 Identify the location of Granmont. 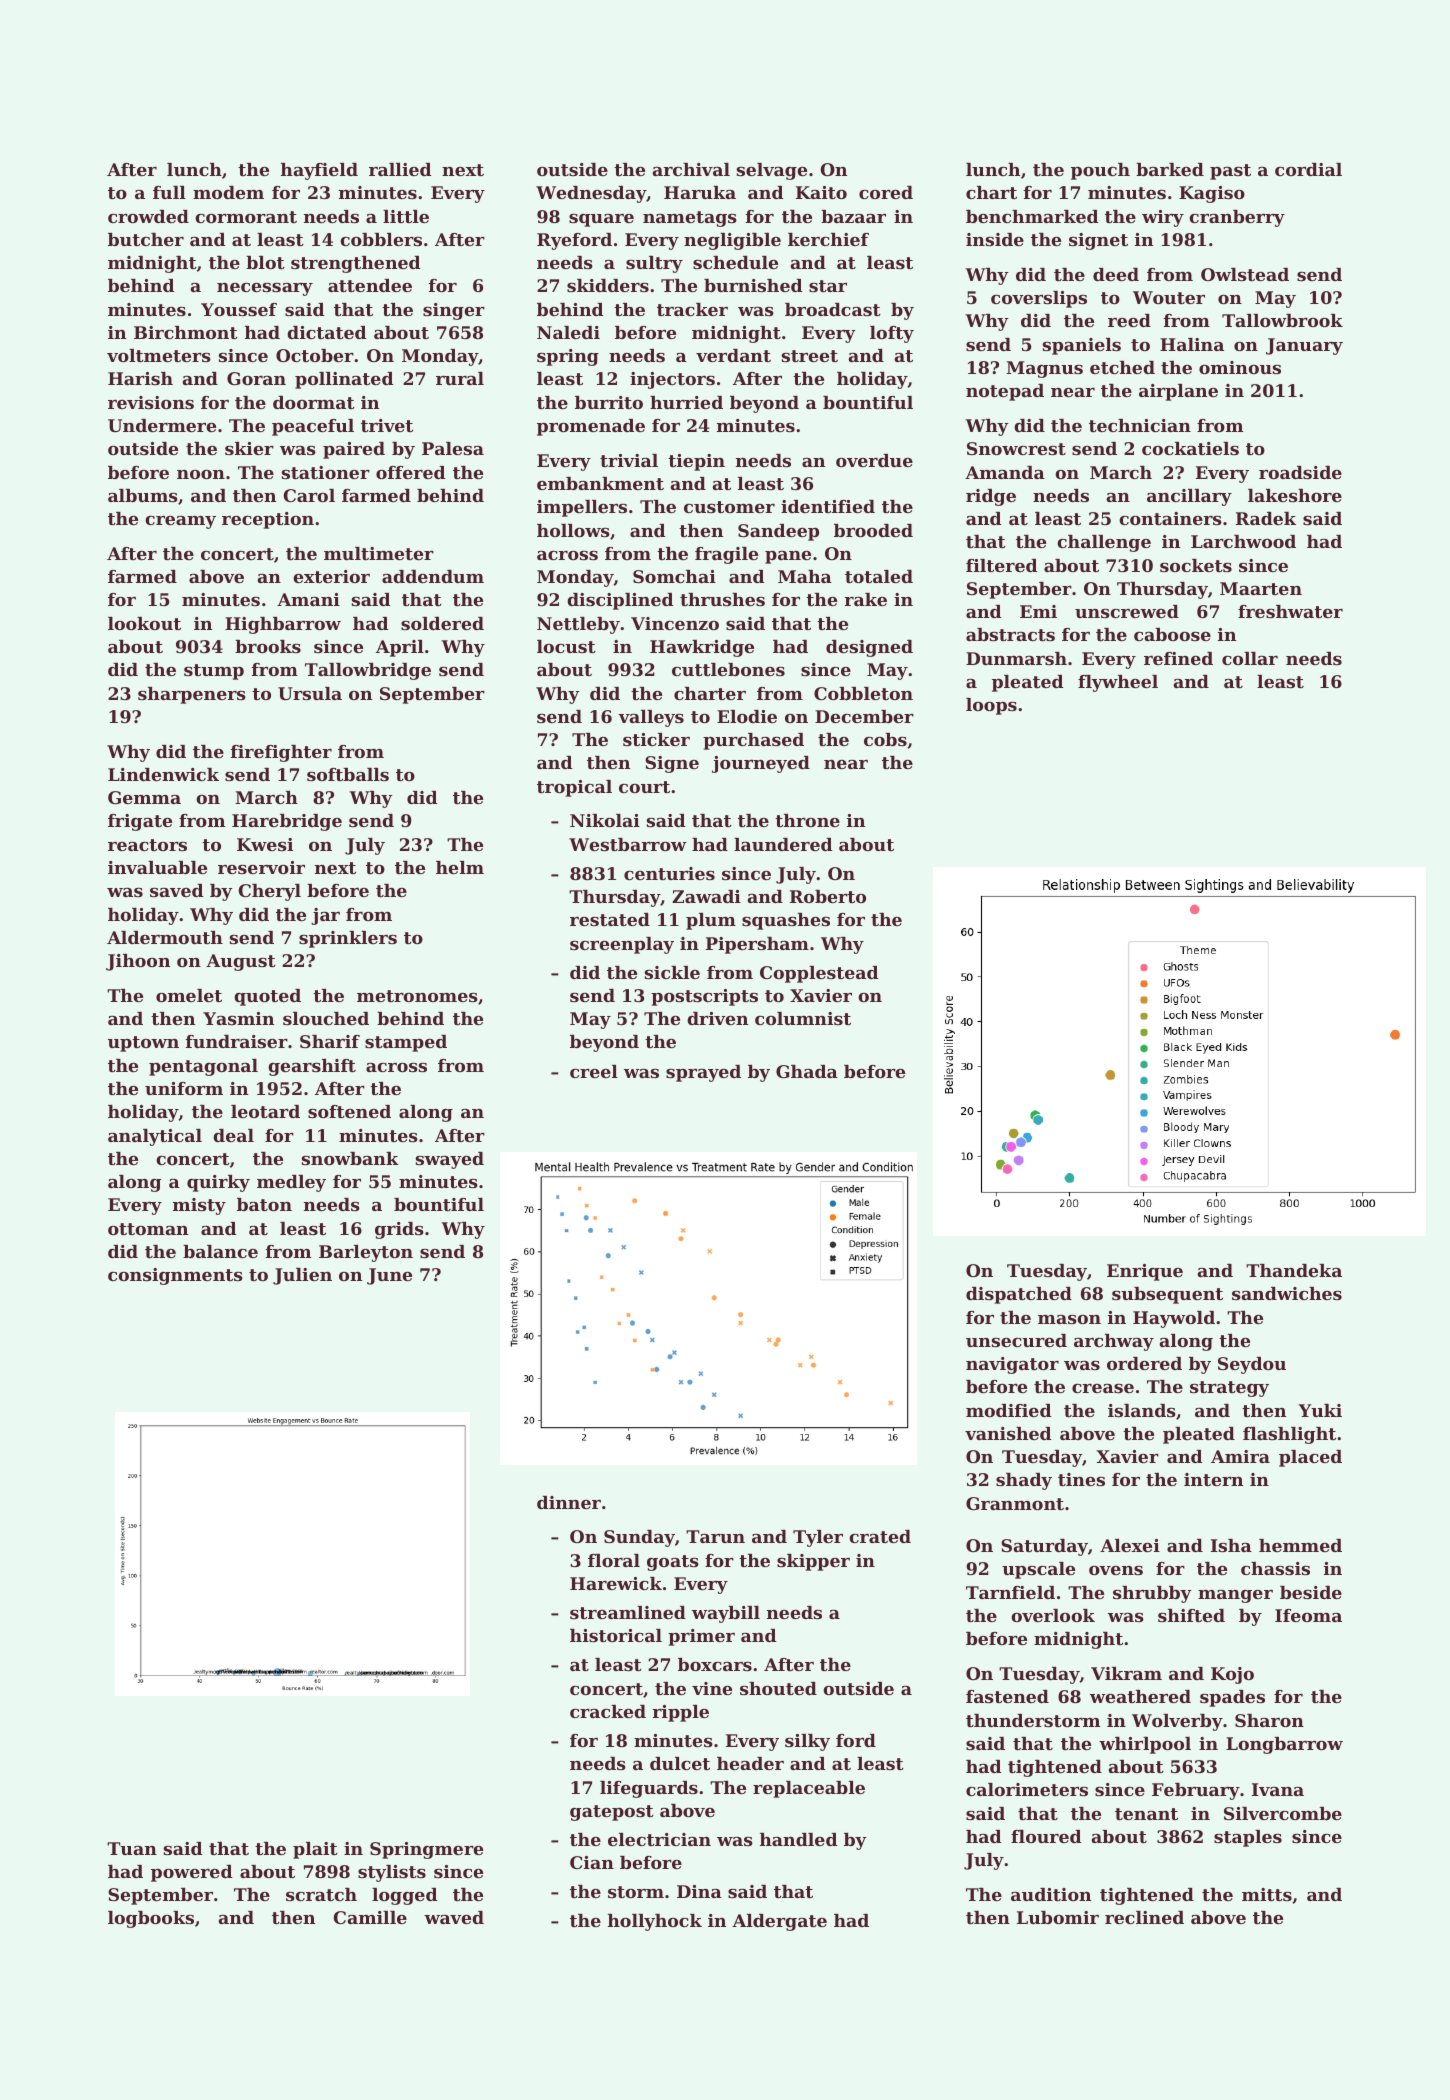
(1015, 1503).
